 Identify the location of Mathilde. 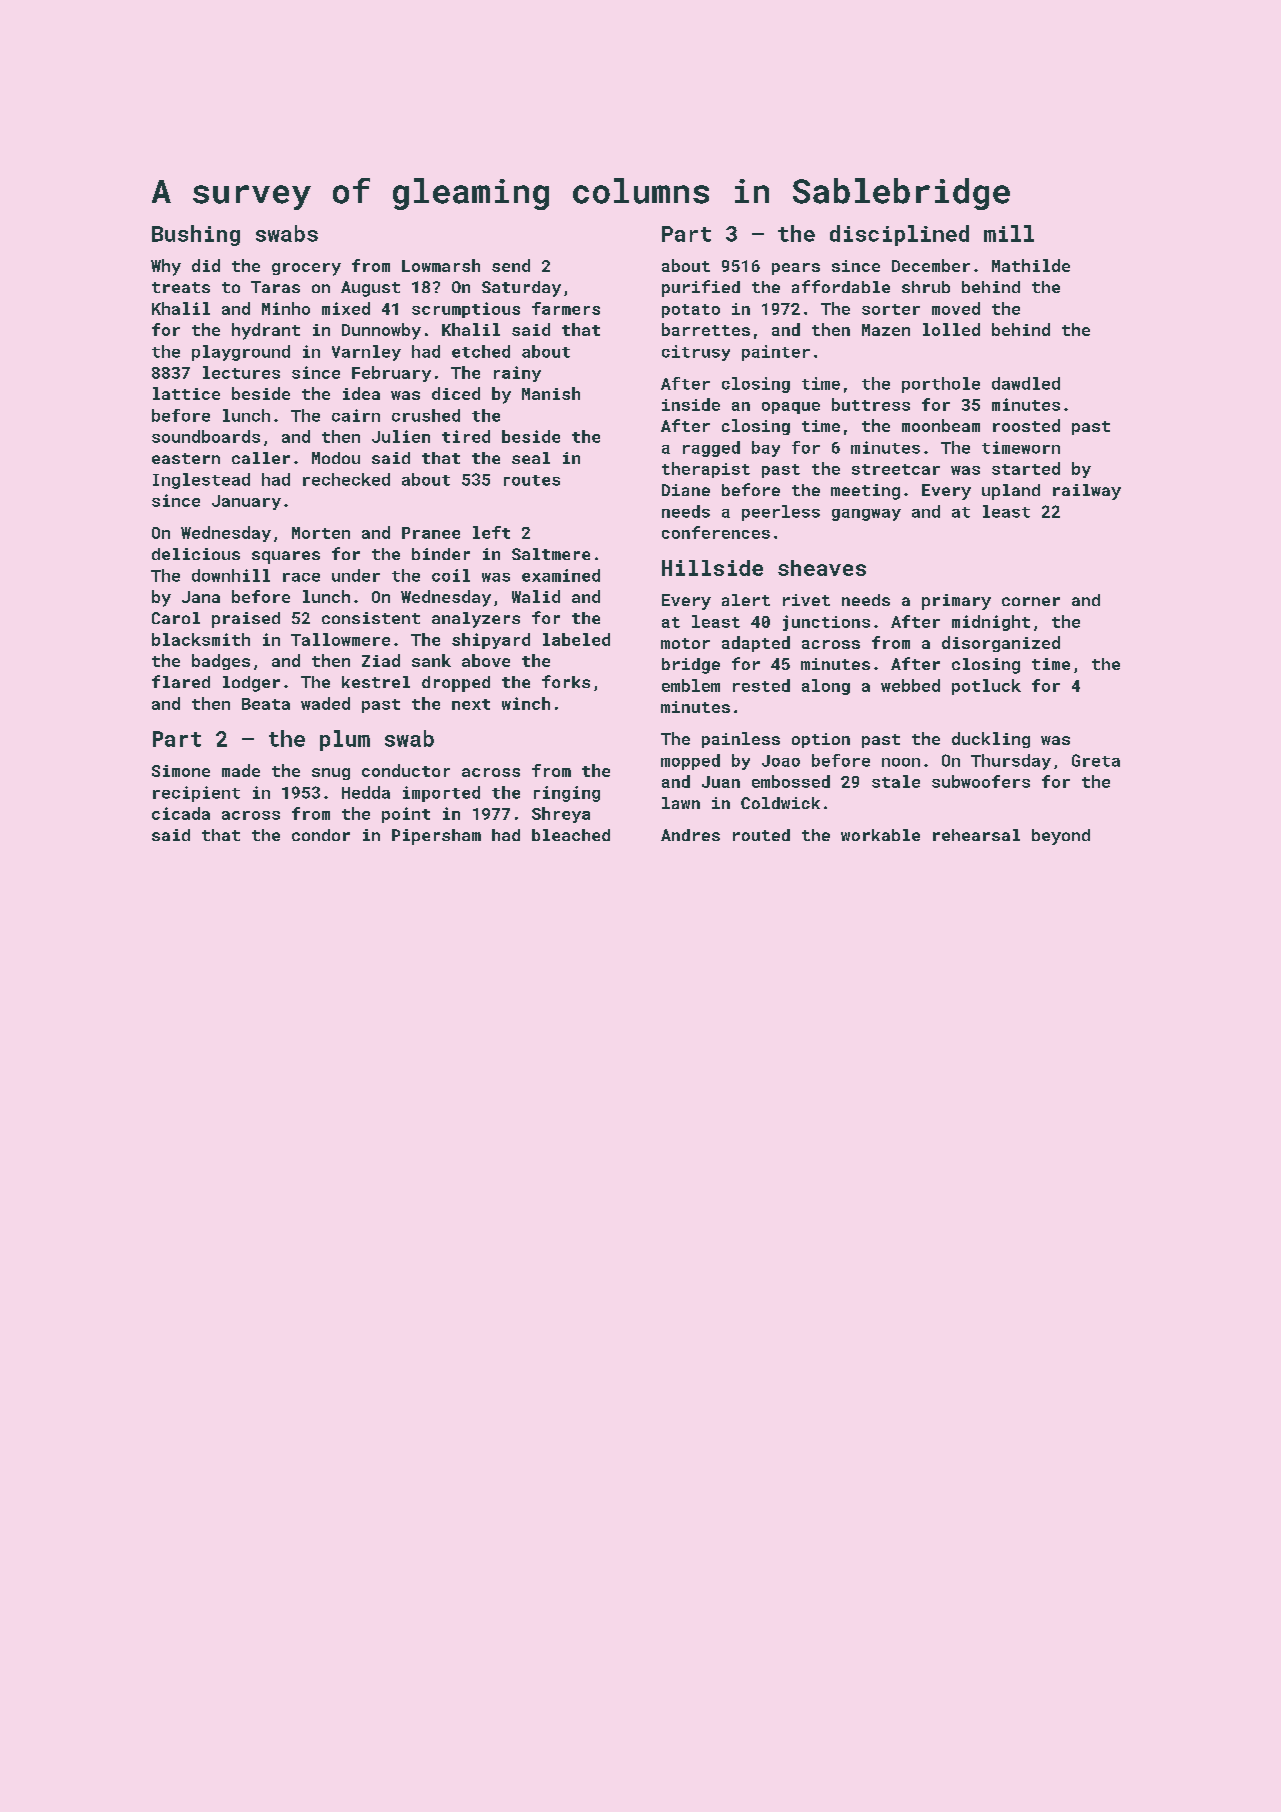
(1031, 265).
